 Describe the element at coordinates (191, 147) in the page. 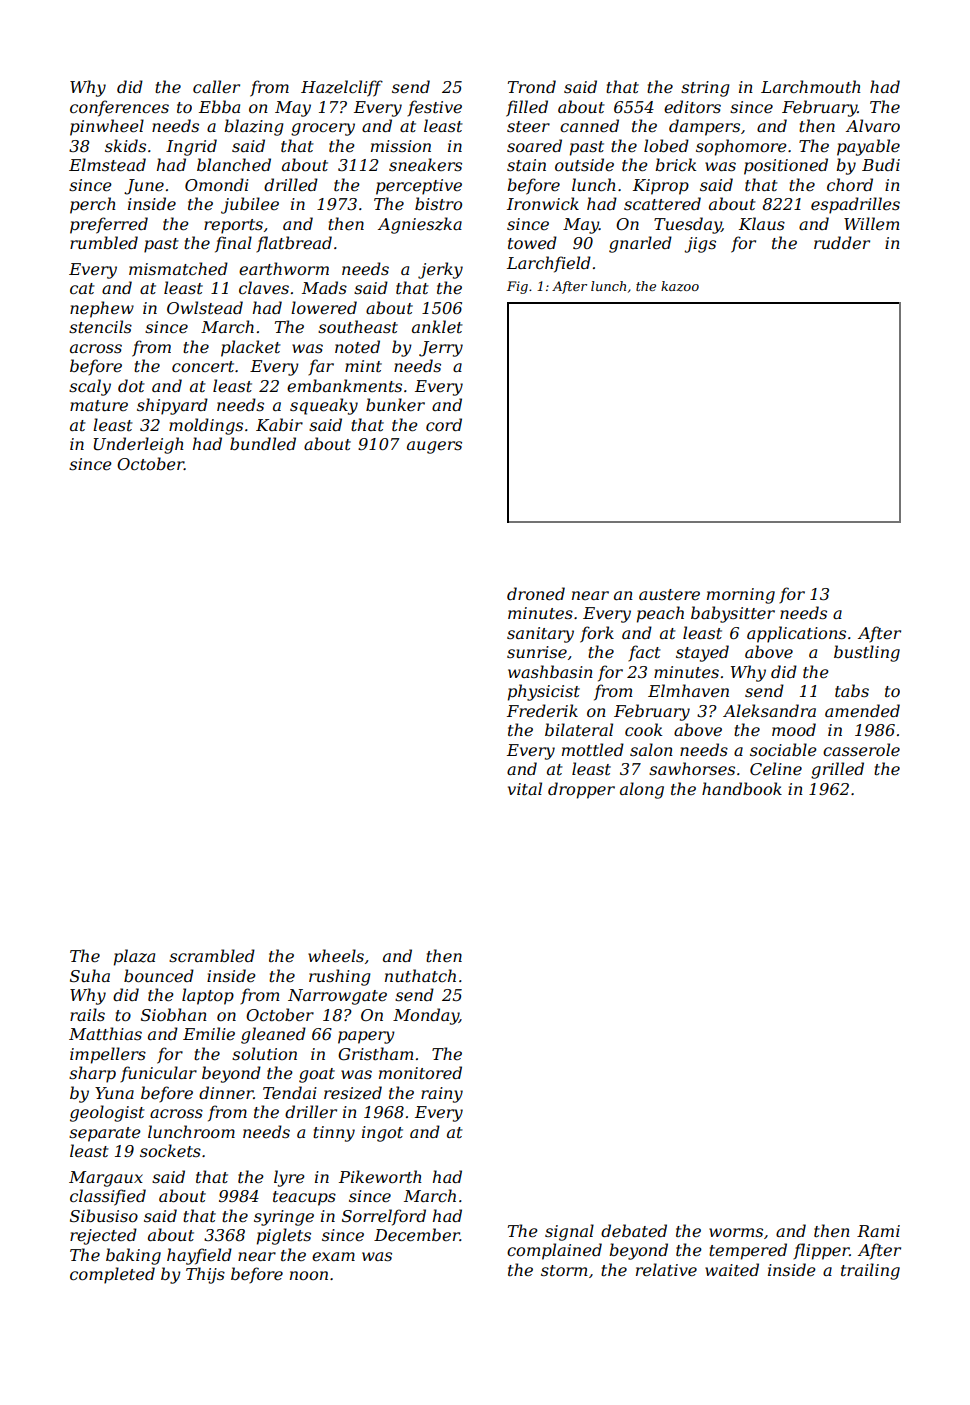

I see `Ingrid` at that location.
